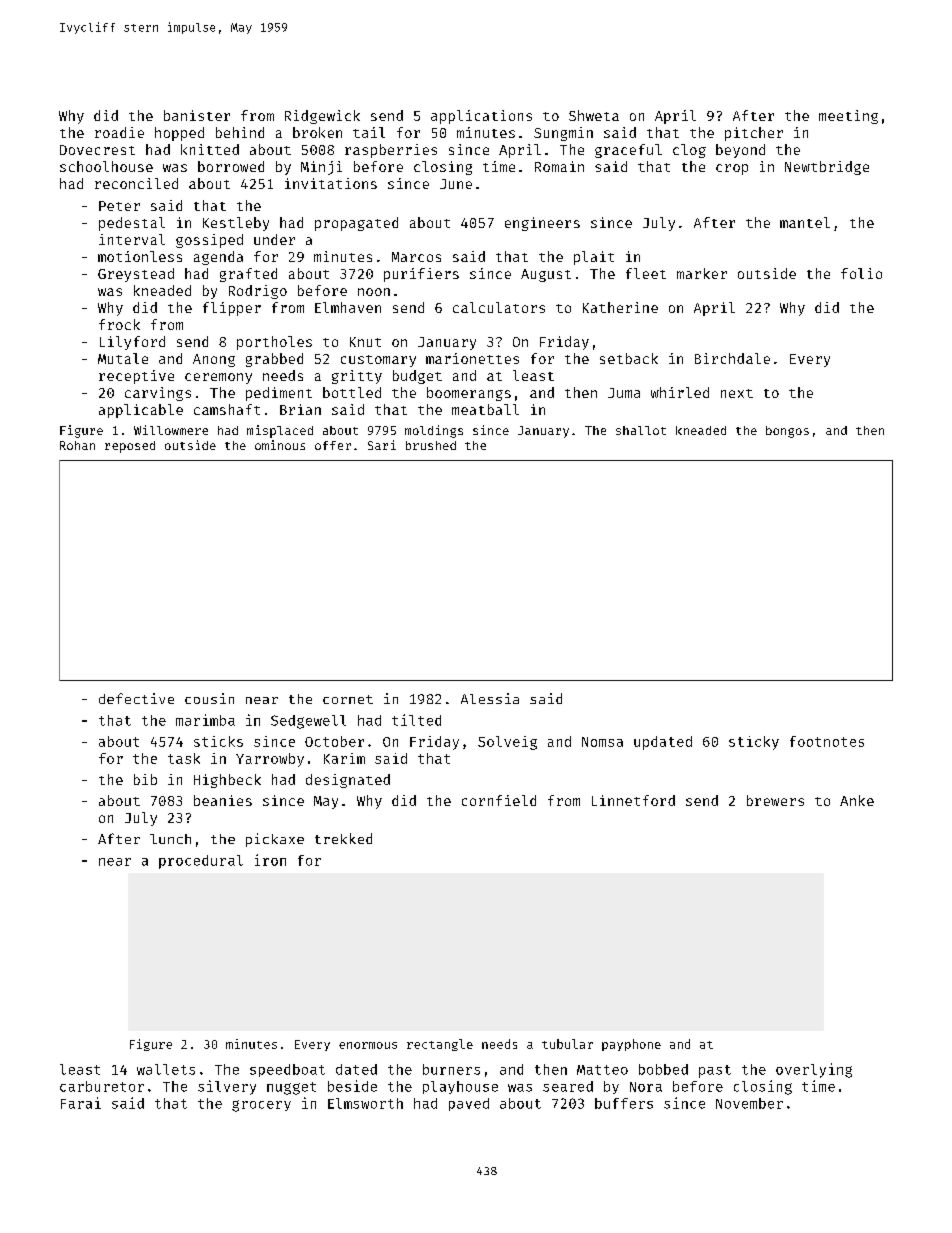  Describe the element at coordinates (261, 1106) in the screenshot. I see `grocery` at that location.
